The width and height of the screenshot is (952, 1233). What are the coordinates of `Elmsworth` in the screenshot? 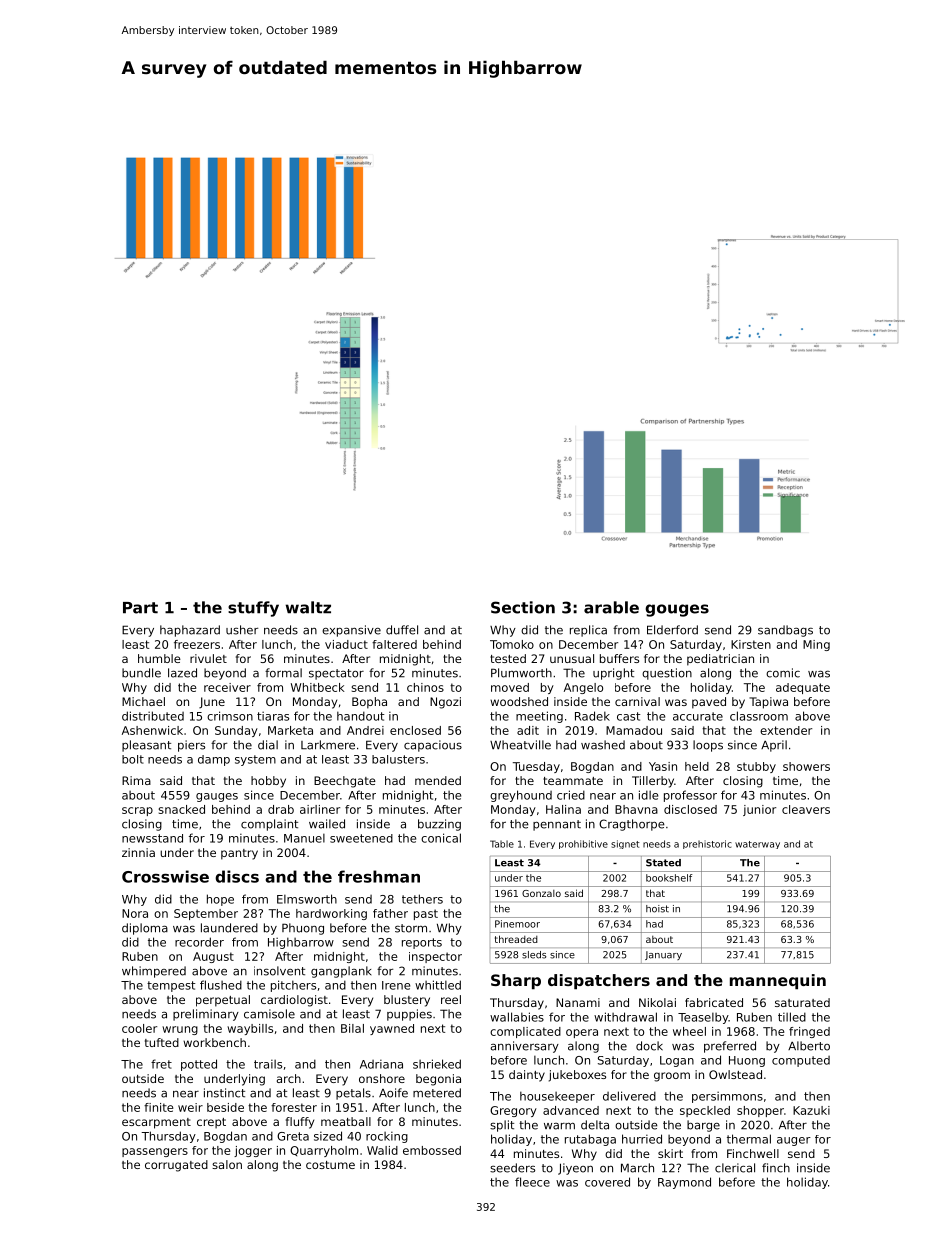 It's located at (307, 899).
